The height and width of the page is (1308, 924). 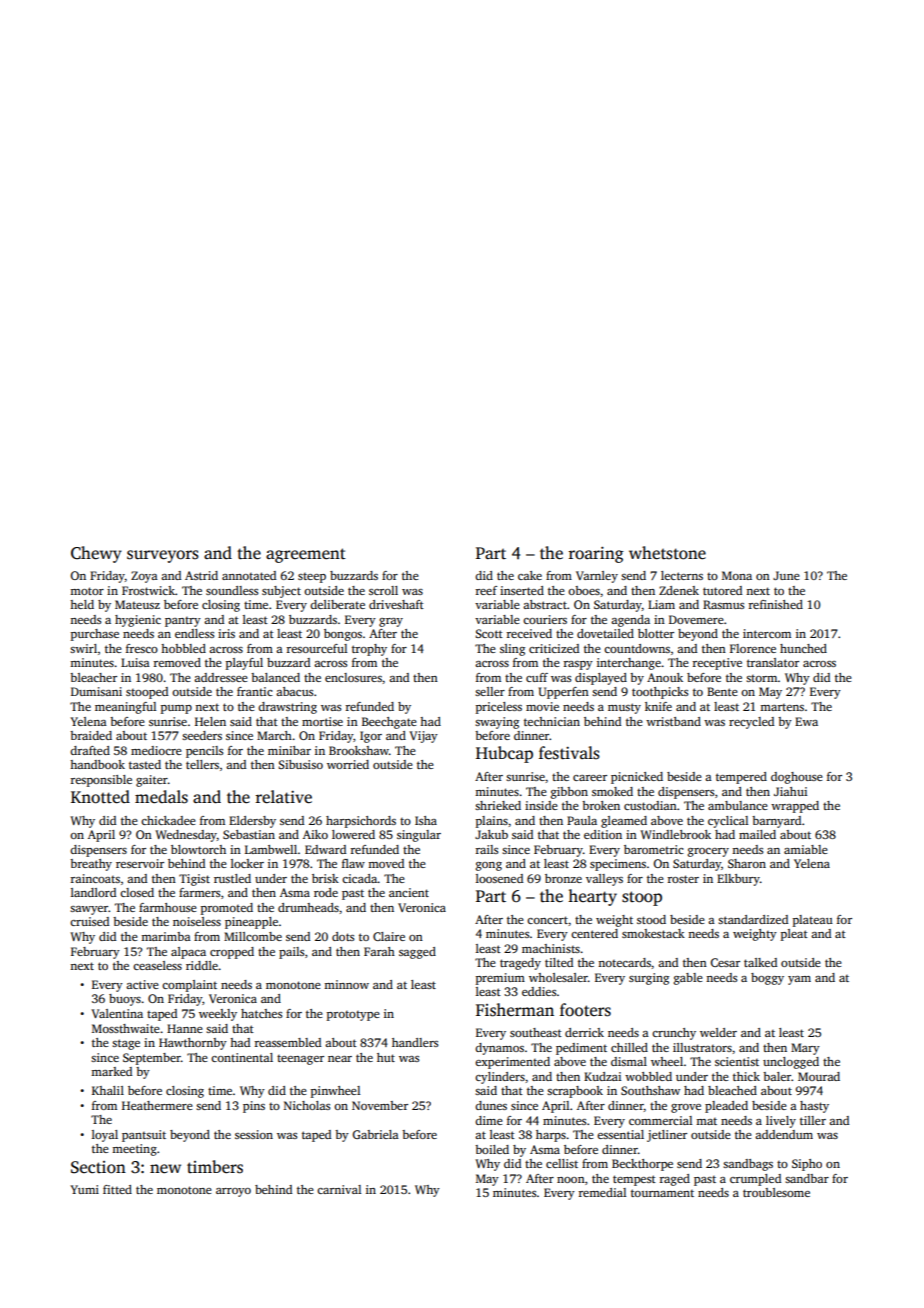 What do you see at coordinates (375, 1134) in the page?
I see `Gabriela` at bounding box center [375, 1134].
